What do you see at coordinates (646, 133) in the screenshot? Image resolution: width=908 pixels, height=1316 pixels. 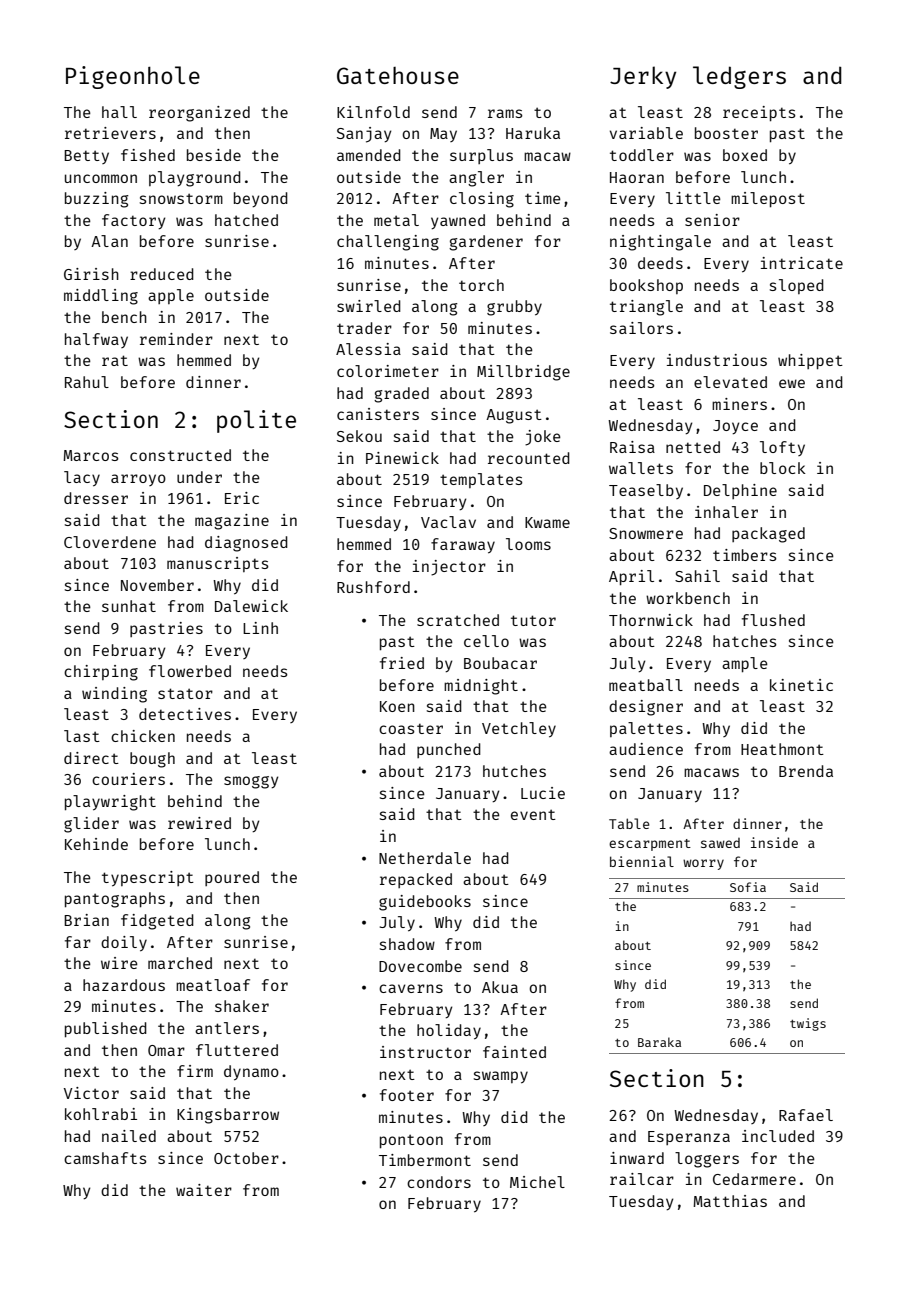 I see `variable` at bounding box center [646, 133].
